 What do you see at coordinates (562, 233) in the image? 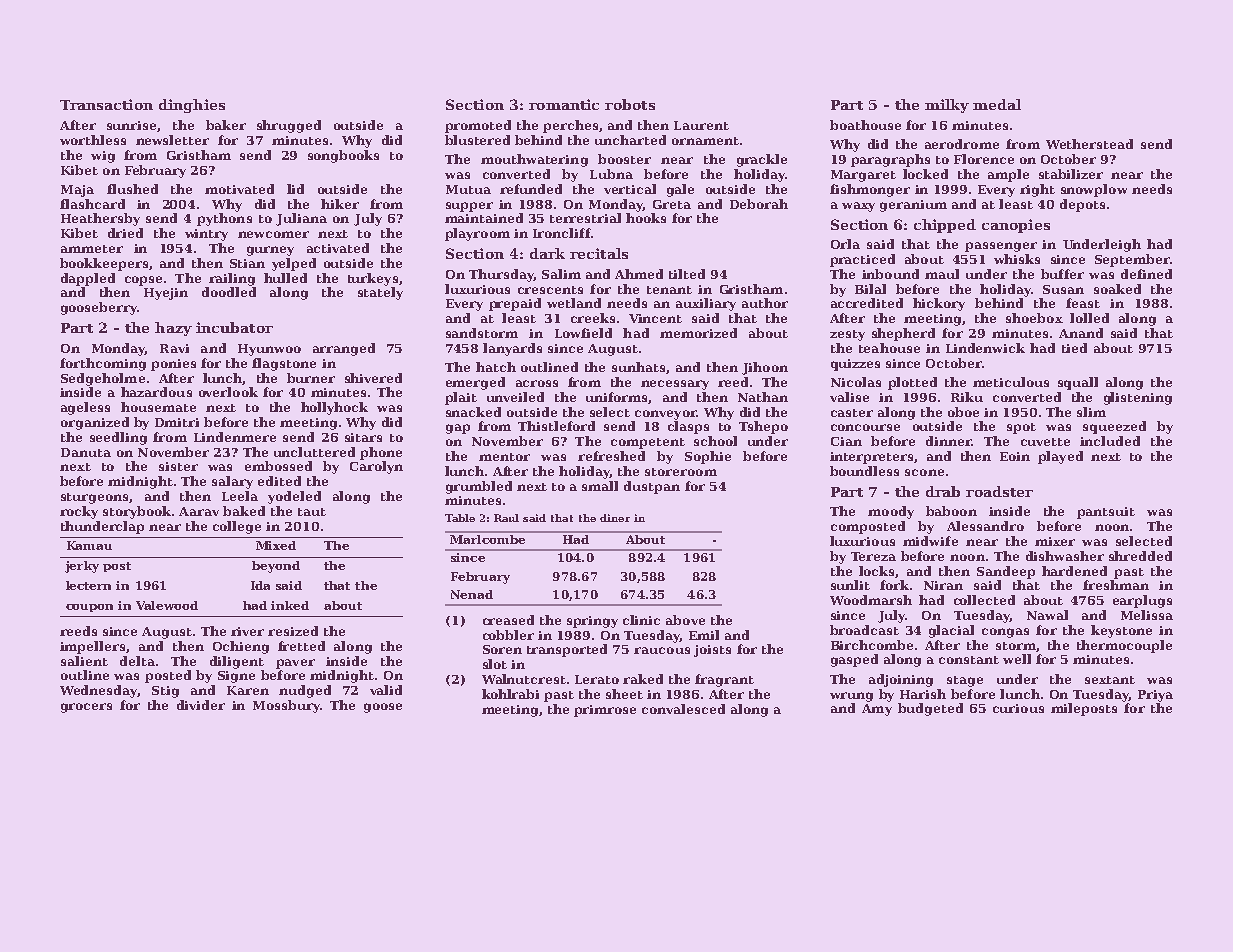
I see `Ironcliff` at bounding box center [562, 233].
